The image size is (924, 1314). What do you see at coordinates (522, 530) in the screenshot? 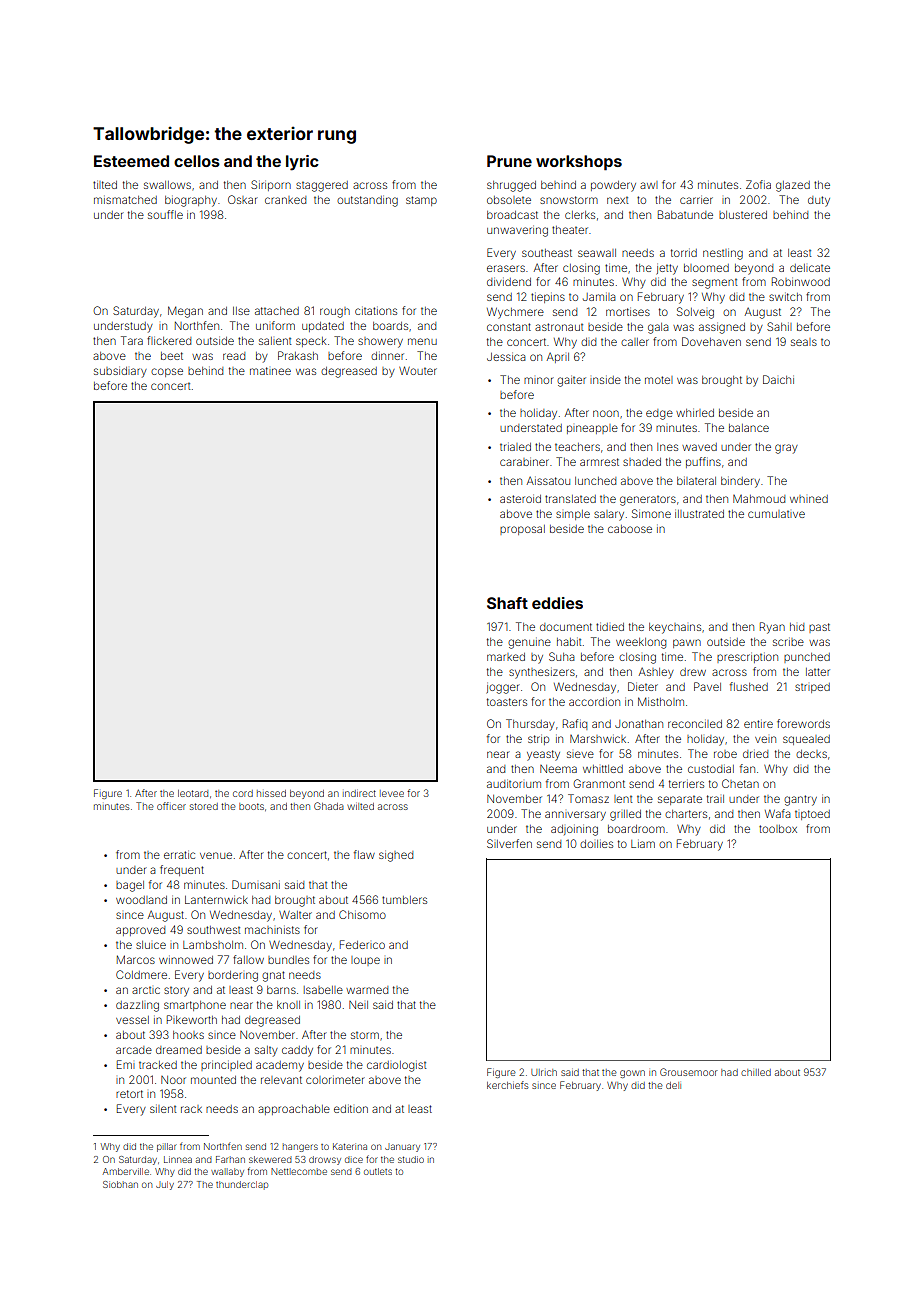
I see `proposal` at bounding box center [522, 530].
